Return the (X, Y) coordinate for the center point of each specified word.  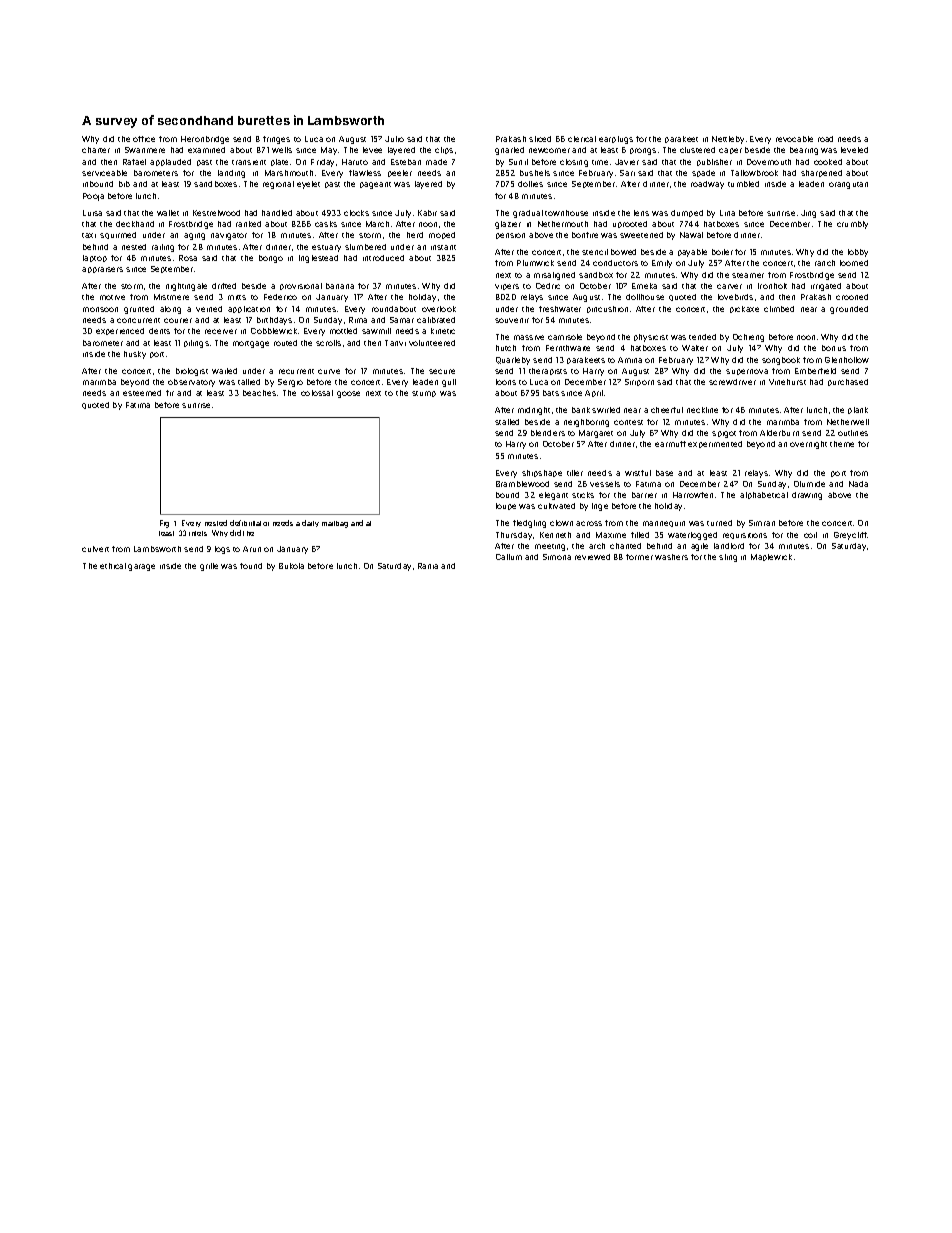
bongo (271, 259)
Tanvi (395, 343)
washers (671, 557)
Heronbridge (205, 140)
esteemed (142, 393)
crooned (852, 297)
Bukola (291, 566)
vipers (507, 287)
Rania (428, 566)
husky (135, 355)
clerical (582, 139)
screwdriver (732, 382)
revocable (794, 139)
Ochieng (748, 338)
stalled (507, 422)
